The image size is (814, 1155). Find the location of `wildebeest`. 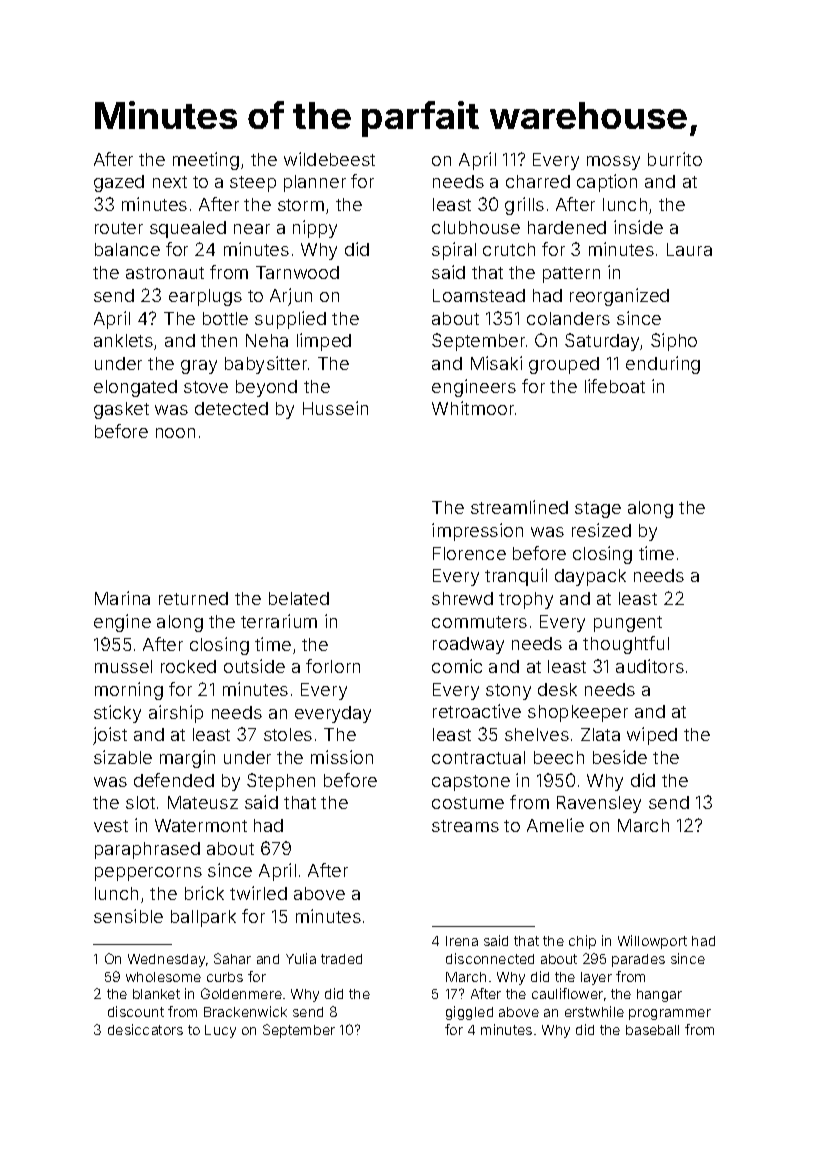

wildebeest is located at coordinates (329, 159).
